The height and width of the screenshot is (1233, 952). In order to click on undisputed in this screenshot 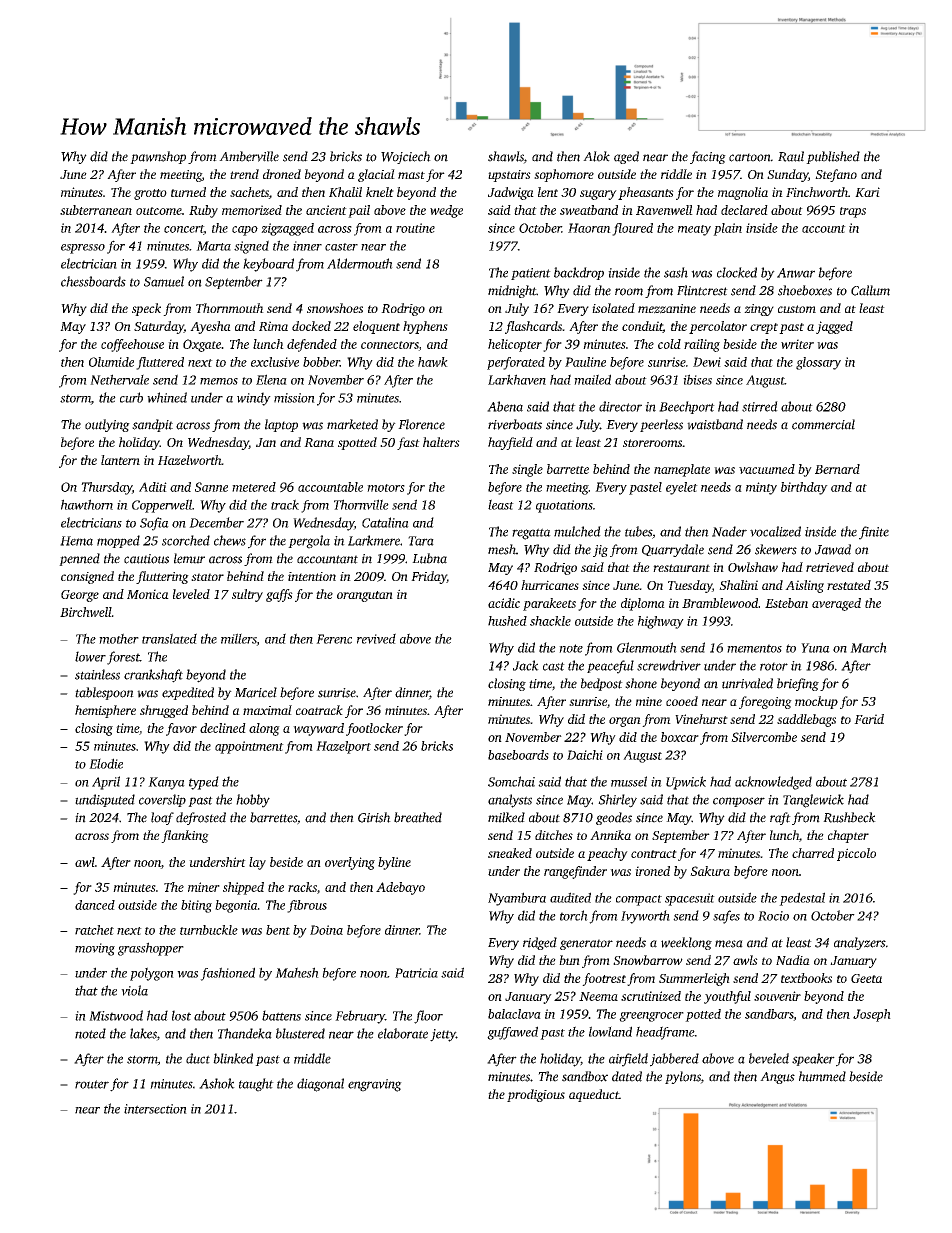, I will do `click(105, 800)`.
